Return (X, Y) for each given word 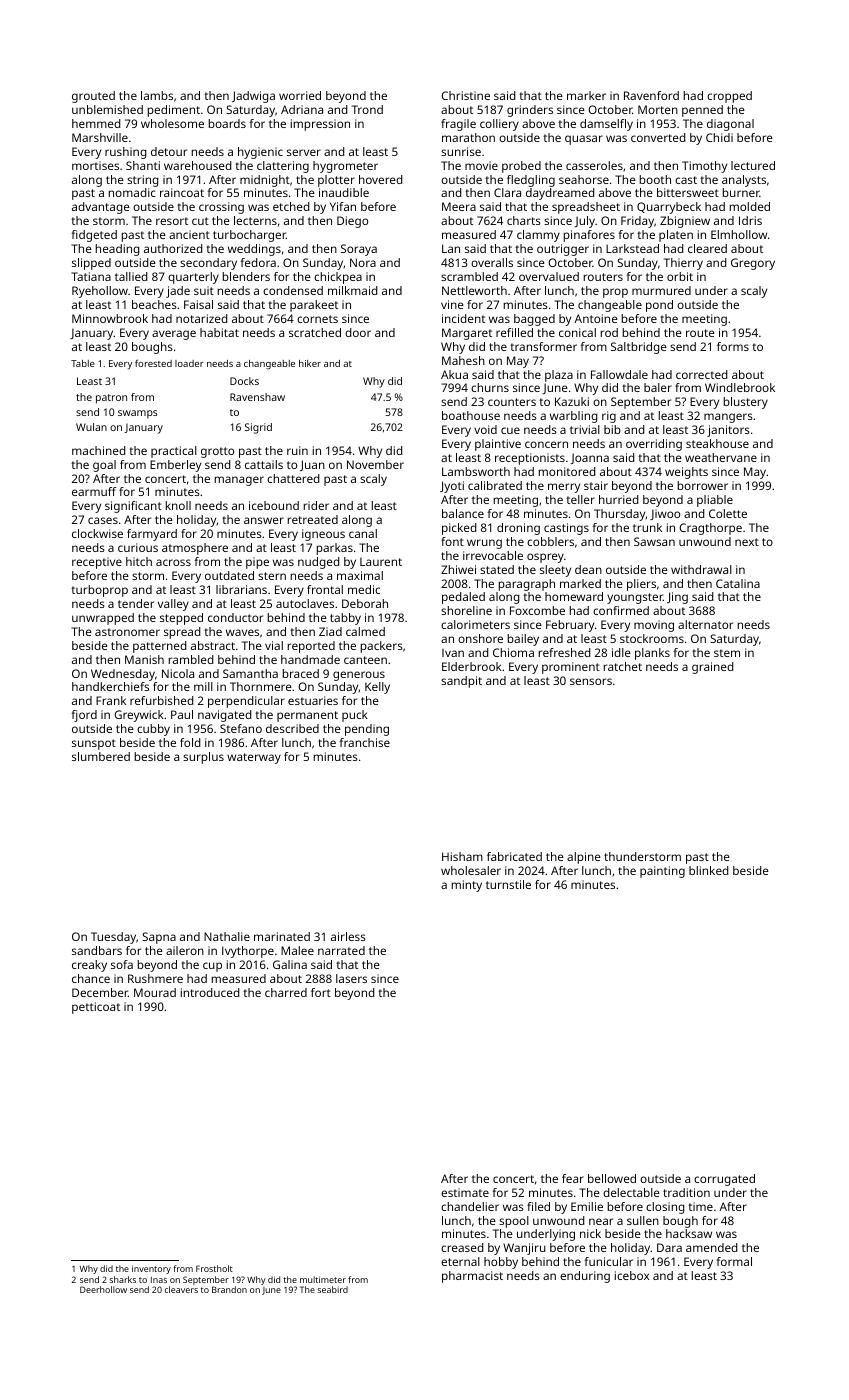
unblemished (107, 109)
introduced (210, 992)
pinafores (589, 236)
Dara (669, 1247)
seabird (333, 1289)
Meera (459, 206)
